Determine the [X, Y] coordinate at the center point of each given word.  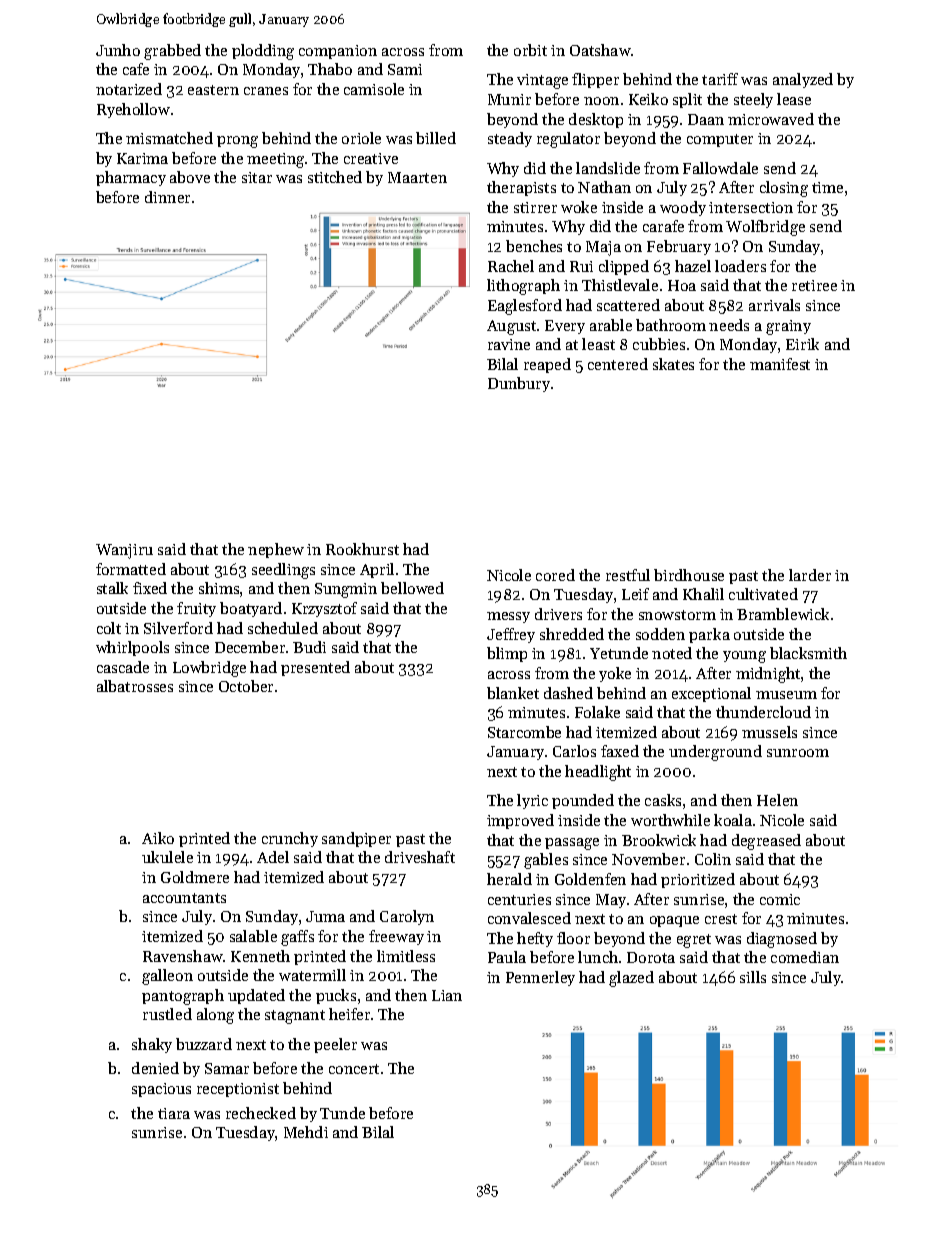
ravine [509, 344]
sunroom [798, 753]
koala [733, 820]
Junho [118, 50]
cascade [123, 667]
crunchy [290, 839]
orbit [530, 50]
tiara [174, 1113]
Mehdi [306, 1132]
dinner [167, 197]
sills [753, 977]
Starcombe [524, 732]
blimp [507, 654]
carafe [663, 226]
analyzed [803, 80]
